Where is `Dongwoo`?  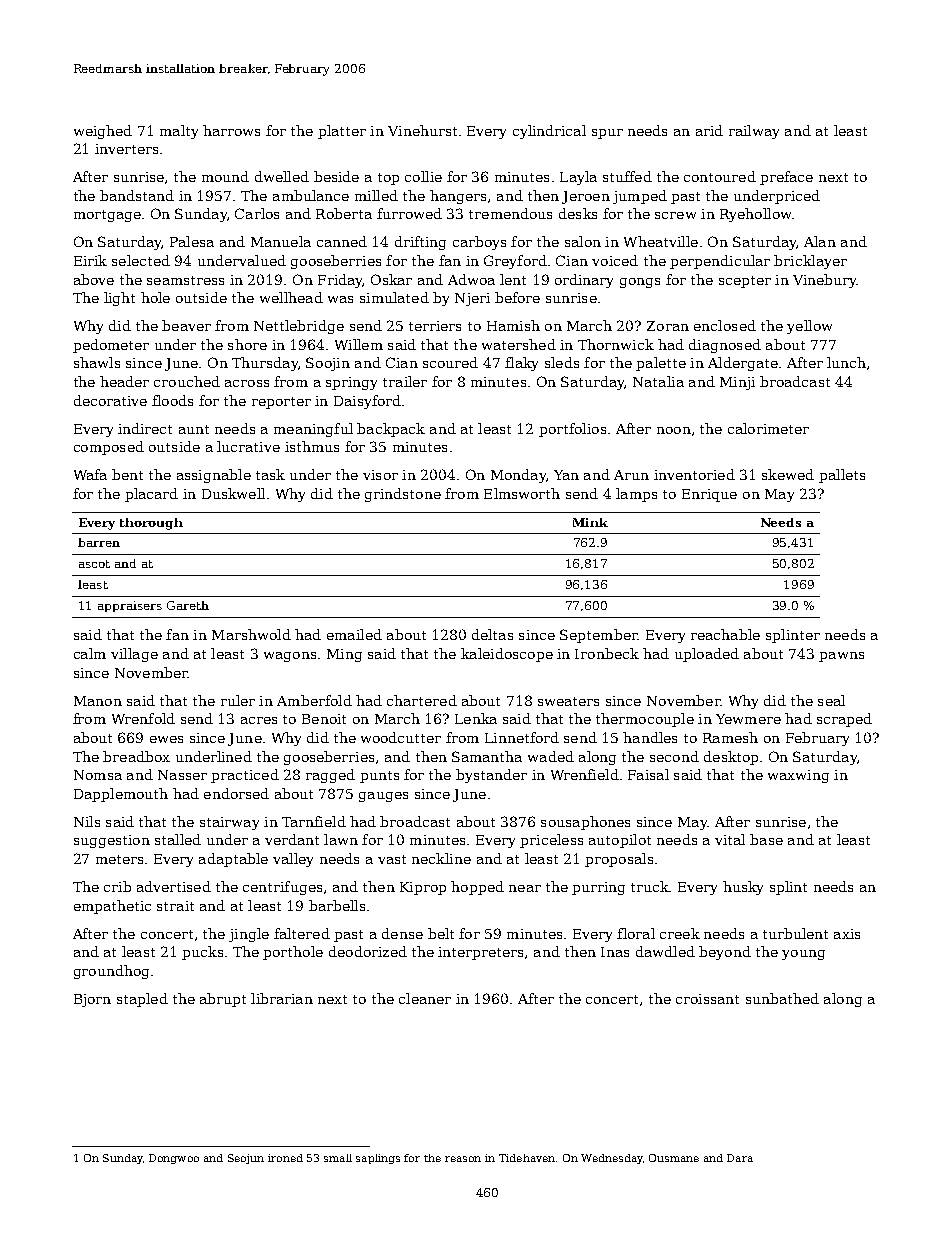 Dongwoo is located at coordinates (174, 1159).
